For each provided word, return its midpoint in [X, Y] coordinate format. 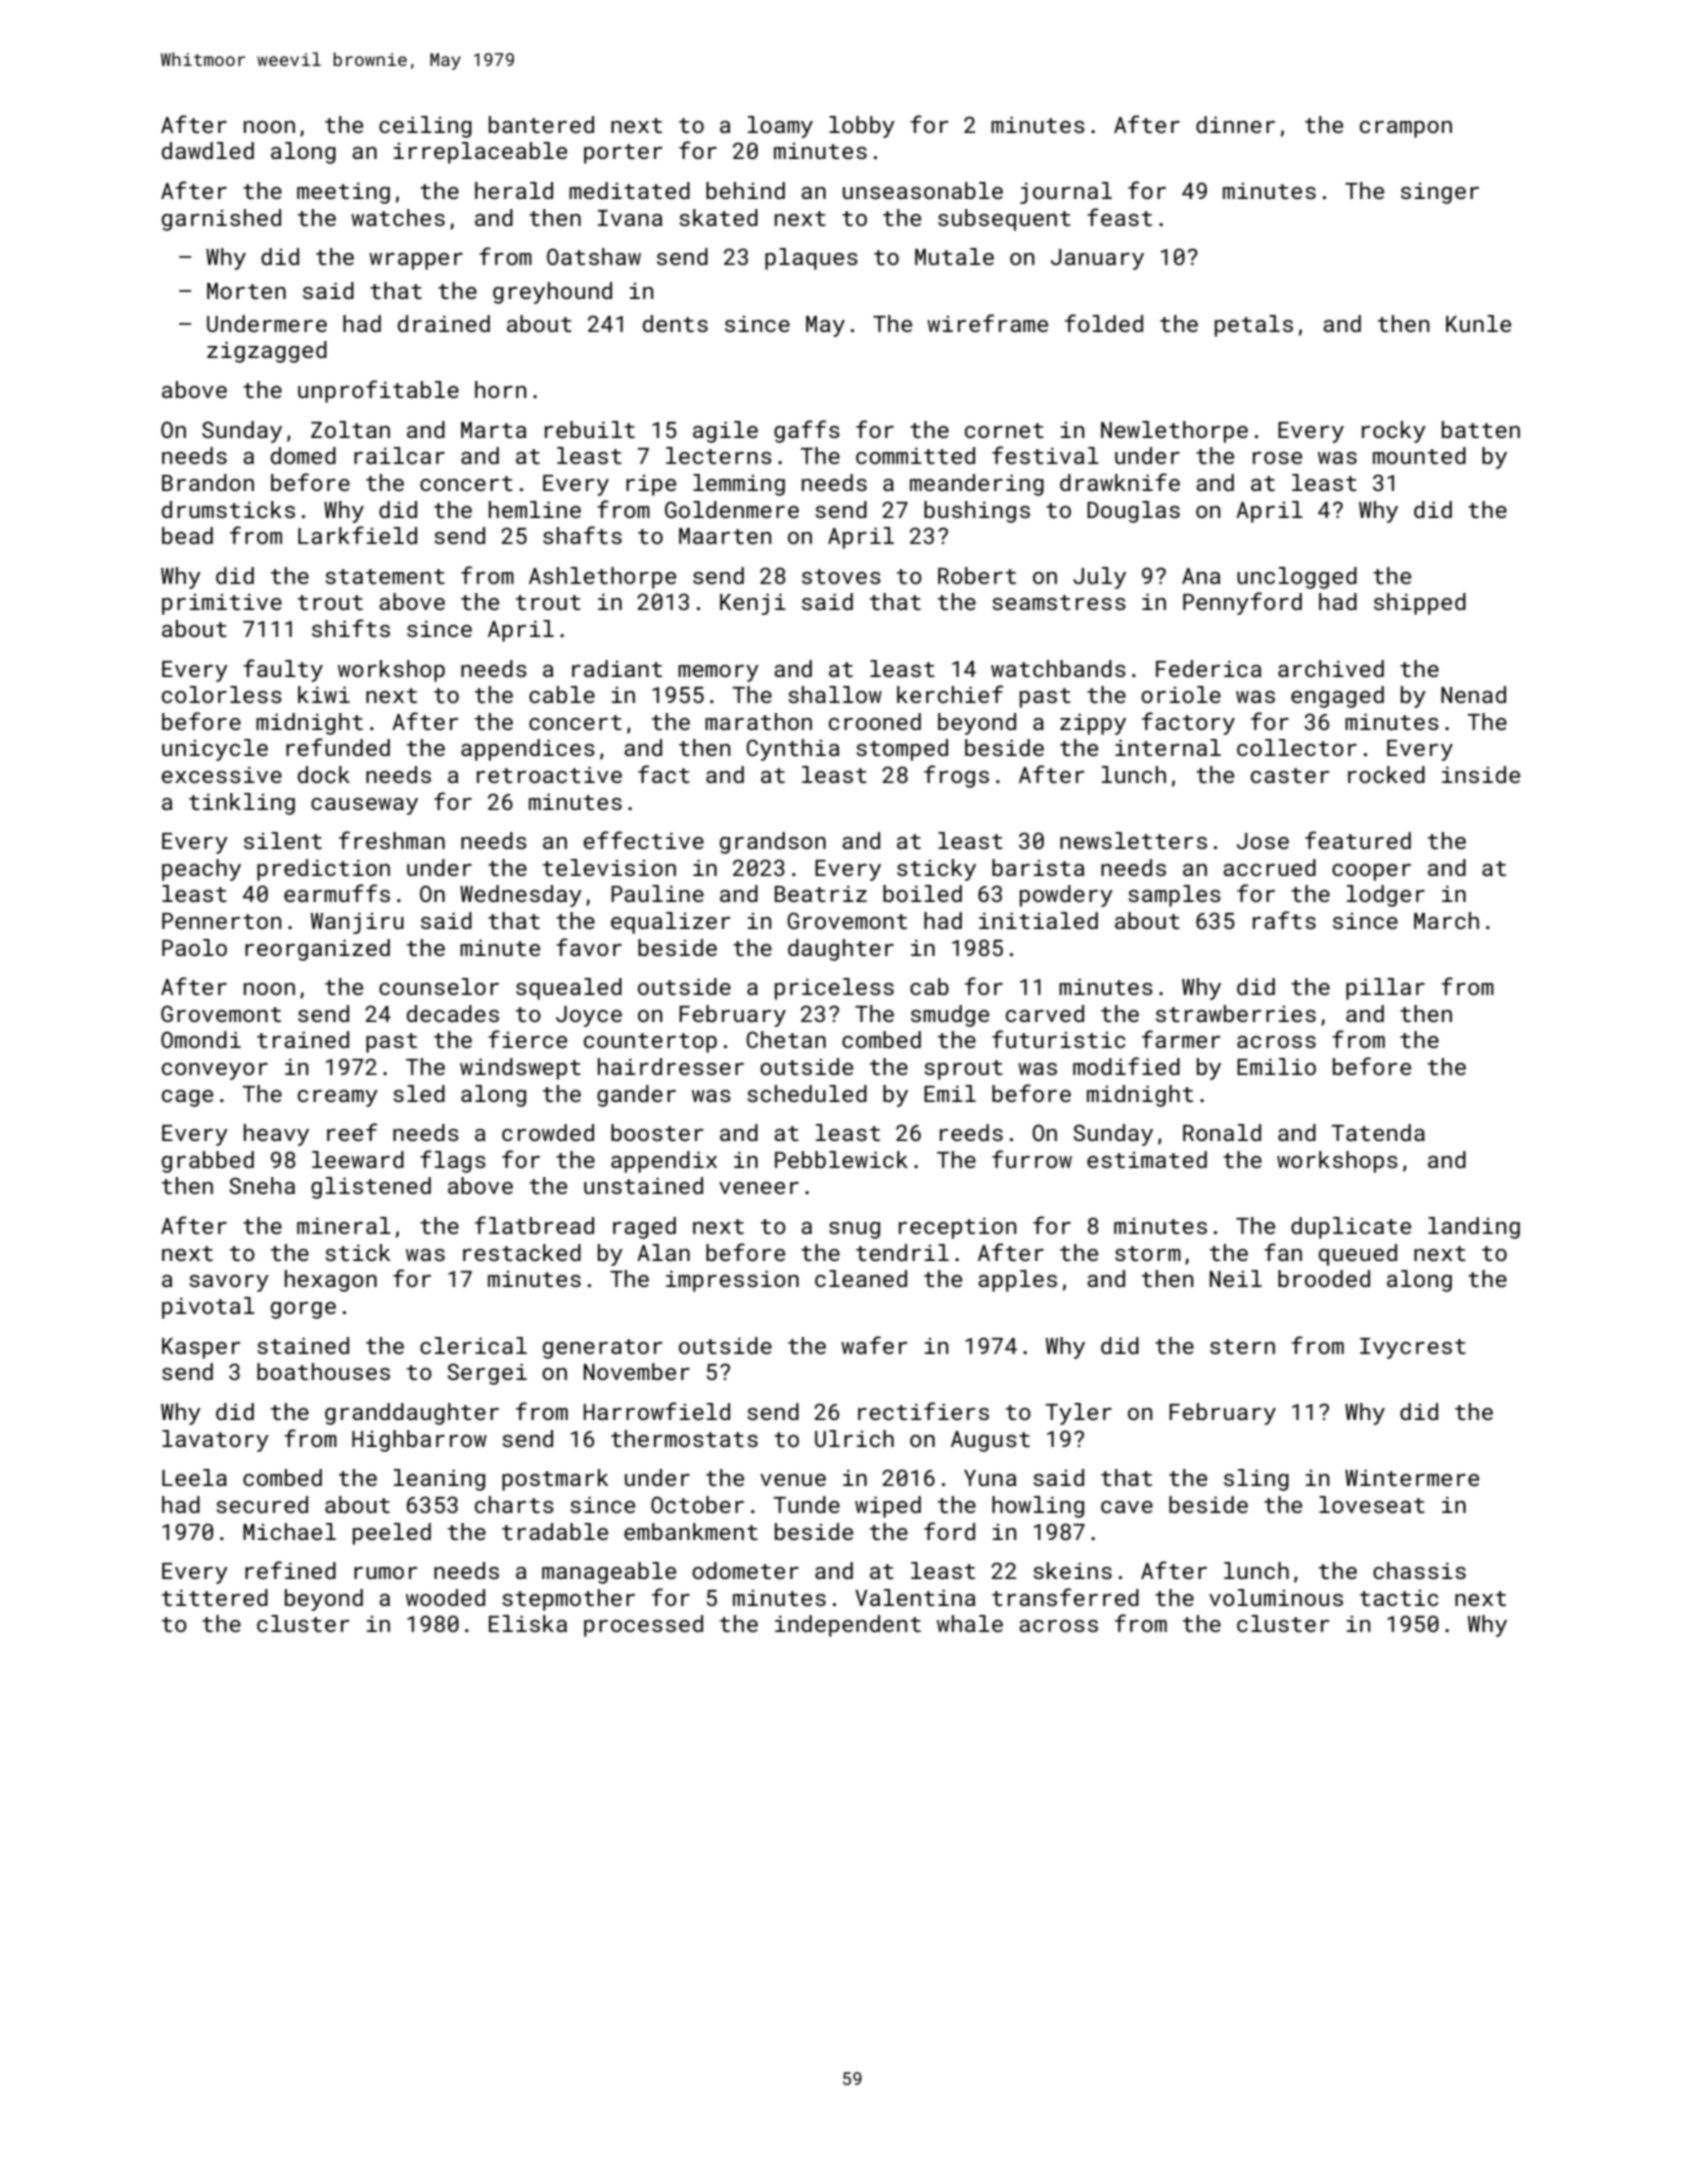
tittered [215, 1597]
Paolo [194, 947]
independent [848, 1626]
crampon [1406, 129]
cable [562, 694]
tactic [1399, 1598]
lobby [862, 127]
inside [1481, 774]
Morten [246, 291]
